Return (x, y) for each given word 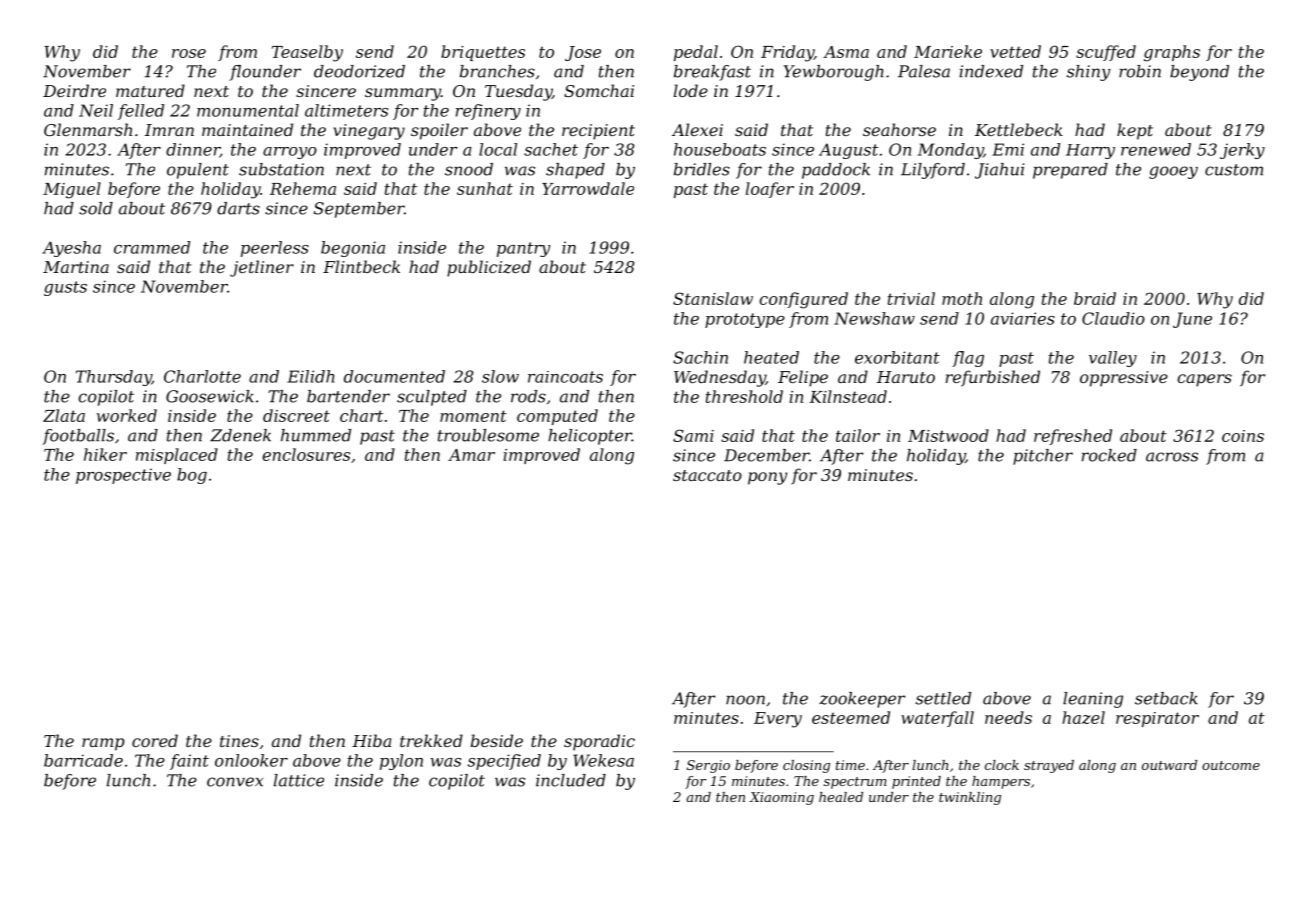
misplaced (177, 456)
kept (1135, 131)
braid (1095, 298)
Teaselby (307, 53)
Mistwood (948, 435)
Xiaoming (781, 798)
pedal (696, 53)
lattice (299, 780)
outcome (1231, 765)
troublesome (488, 435)
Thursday (114, 378)
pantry (524, 249)
